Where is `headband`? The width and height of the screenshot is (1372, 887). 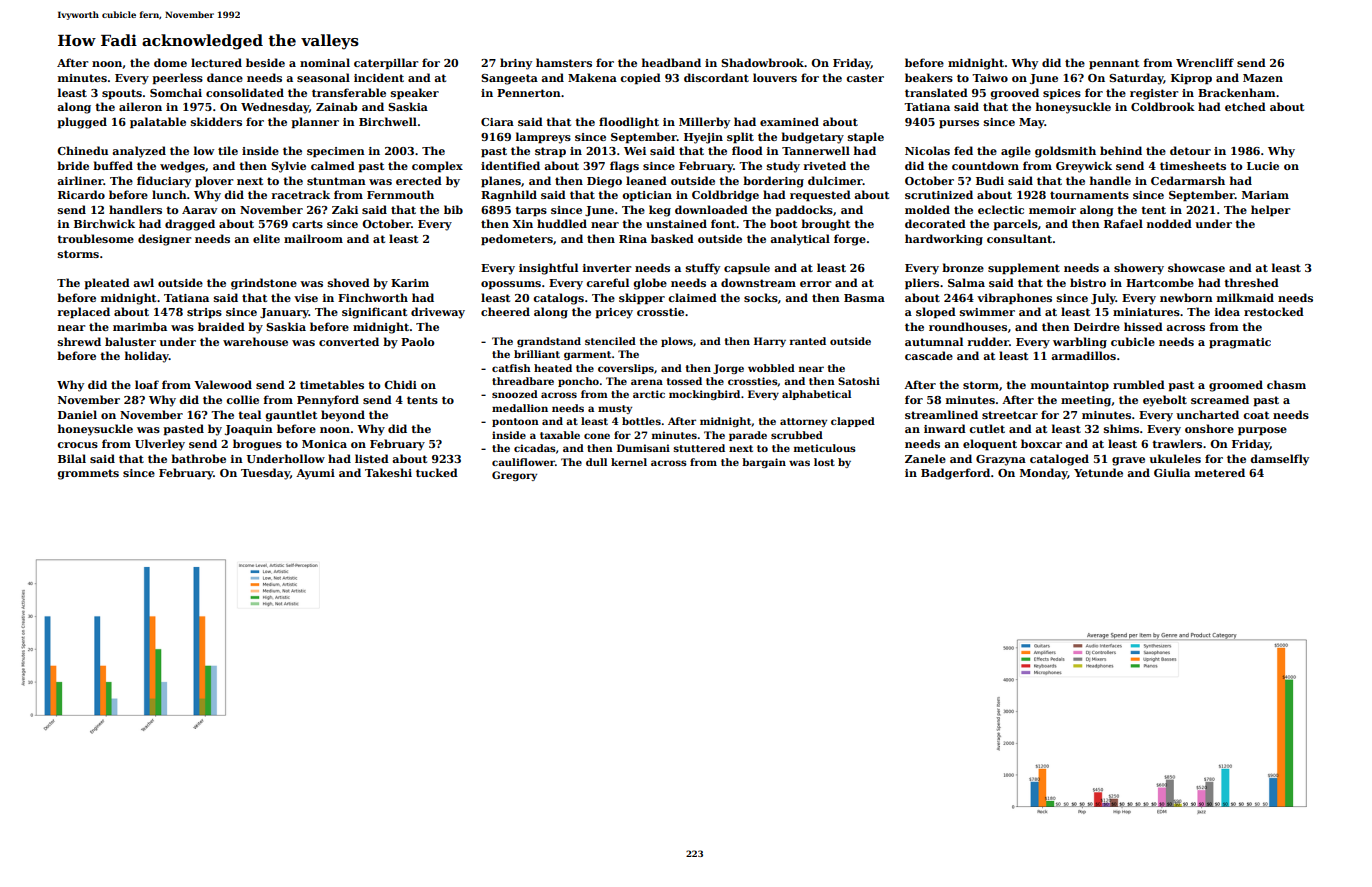 headband is located at coordinates (671, 62).
